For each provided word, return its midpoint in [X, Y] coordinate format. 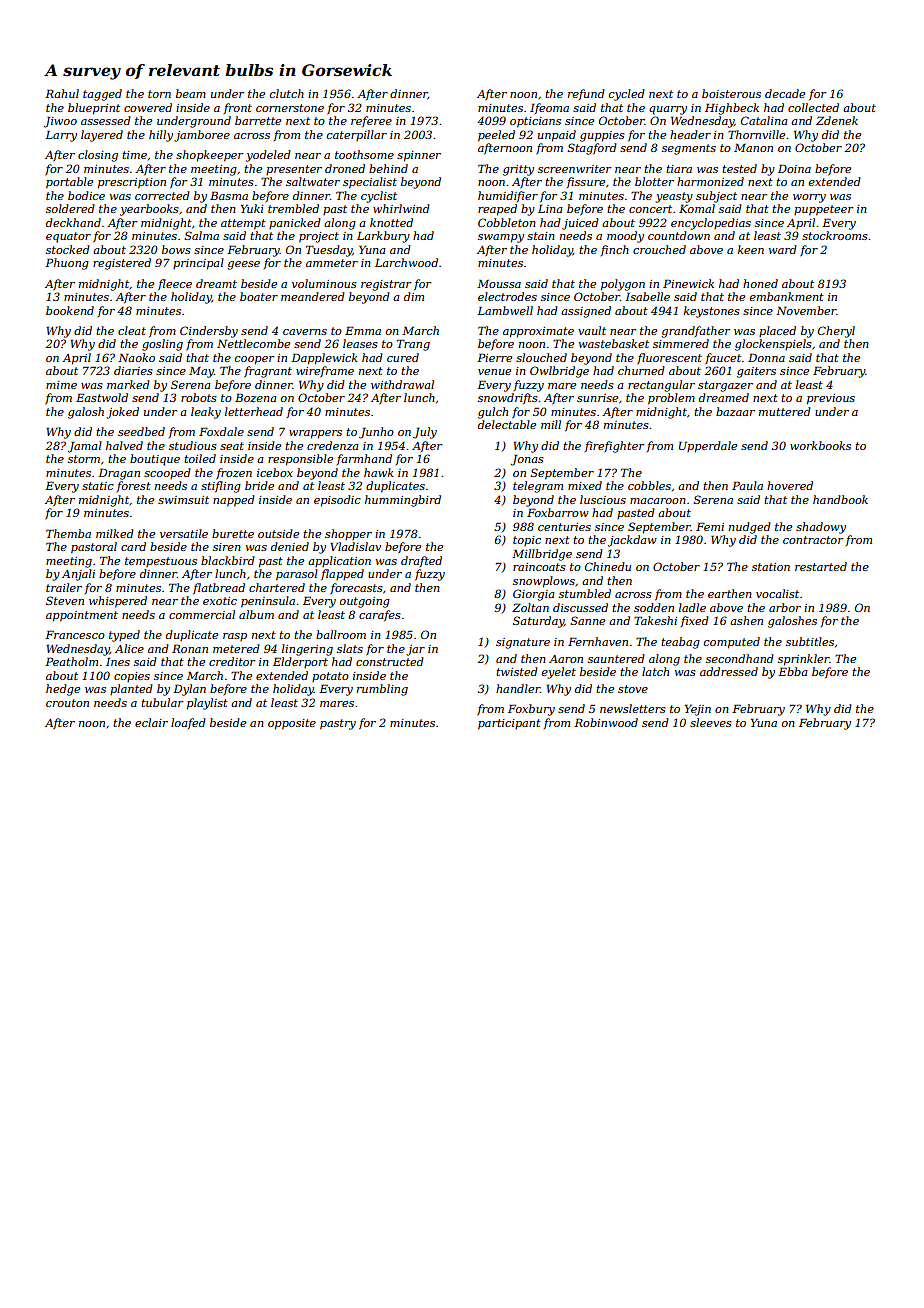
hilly [161, 136]
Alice [129, 648]
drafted [421, 561]
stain [541, 236]
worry [809, 198]
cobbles [649, 485]
